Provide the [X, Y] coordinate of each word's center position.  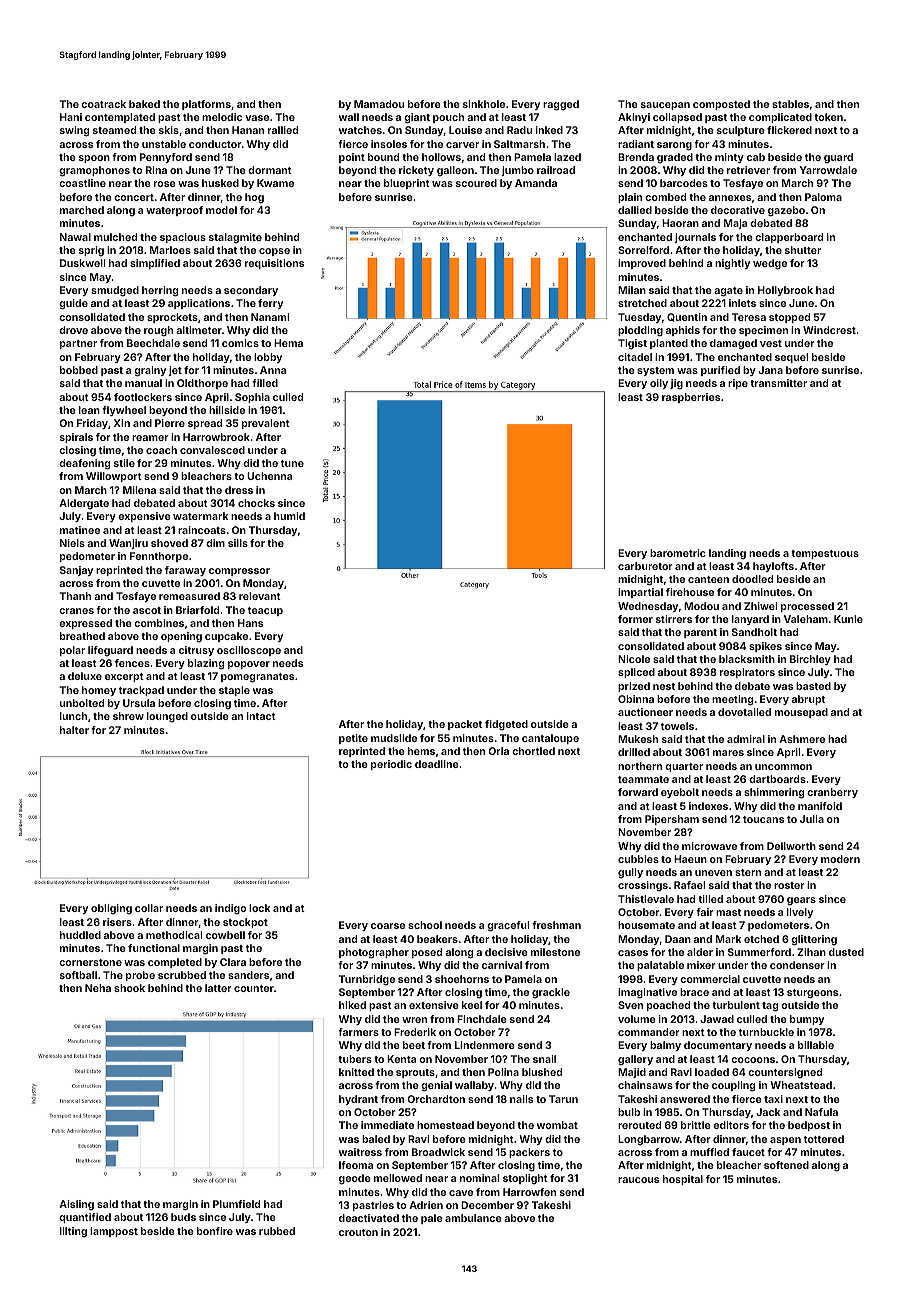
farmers [358, 1032]
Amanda [536, 183]
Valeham [806, 619]
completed [175, 963]
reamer [150, 438]
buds [183, 1217]
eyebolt [680, 793]
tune [292, 463]
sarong [674, 146]
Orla [498, 751]
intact [261, 716]
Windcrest [829, 330]
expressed [85, 624]
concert [134, 197]
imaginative [647, 993]
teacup [265, 611]
